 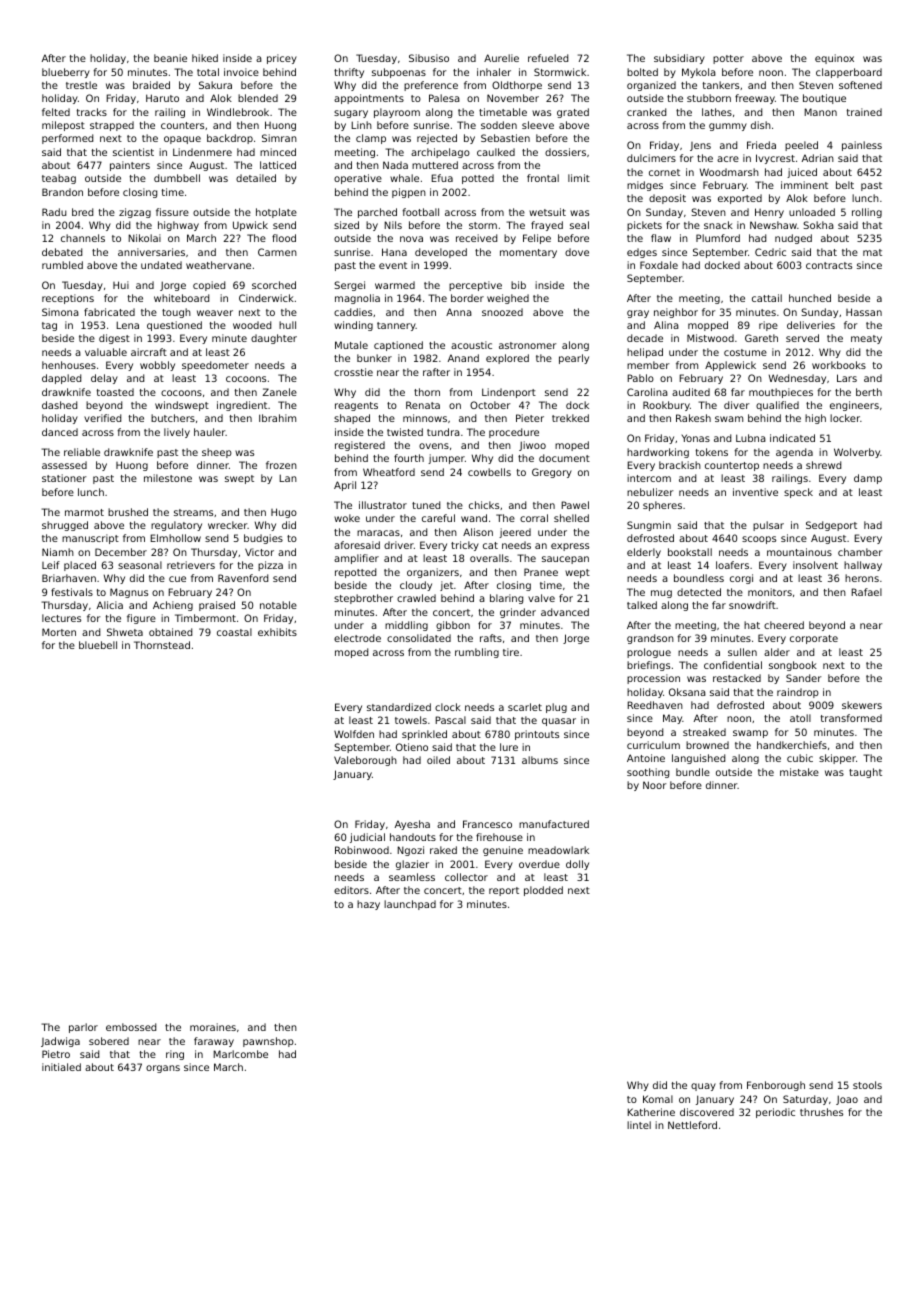 What do you see at coordinates (676, 313) in the screenshot?
I see `neighbor` at bounding box center [676, 313].
